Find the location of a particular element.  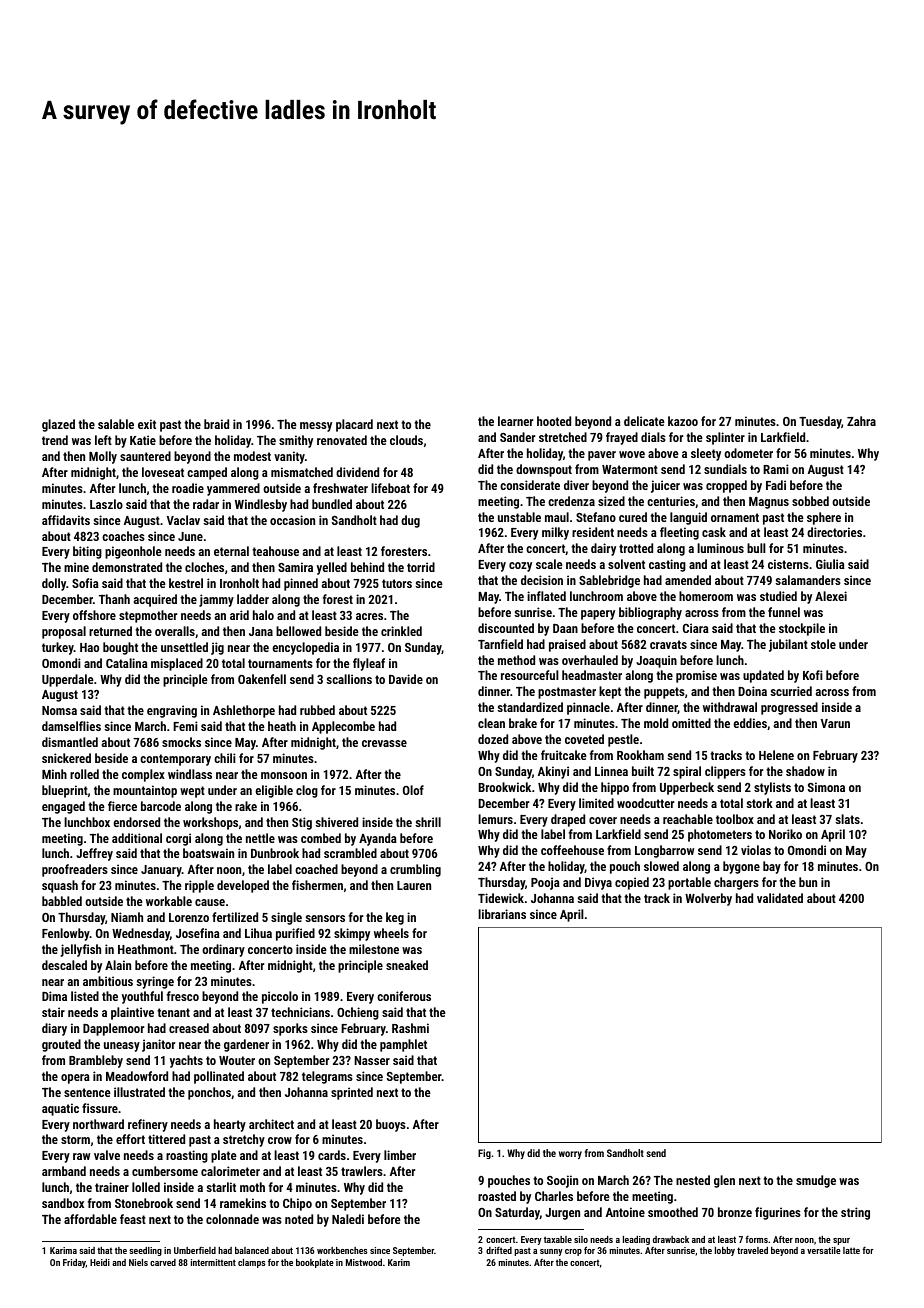

Friday is located at coordinates (74, 1263).
